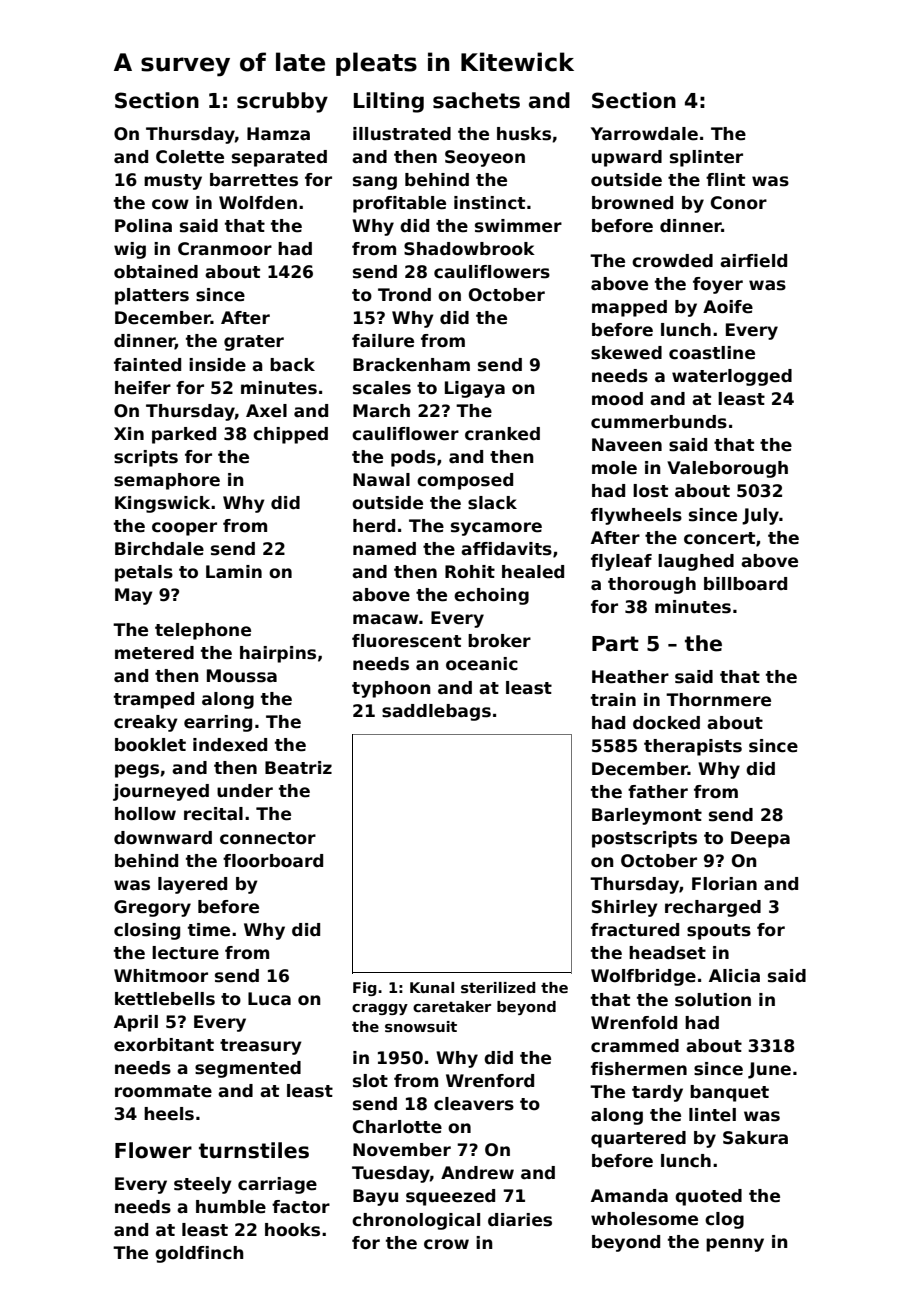 The width and height of the image is (924, 1308). What do you see at coordinates (190, 157) in the image?
I see `Colette` at bounding box center [190, 157].
